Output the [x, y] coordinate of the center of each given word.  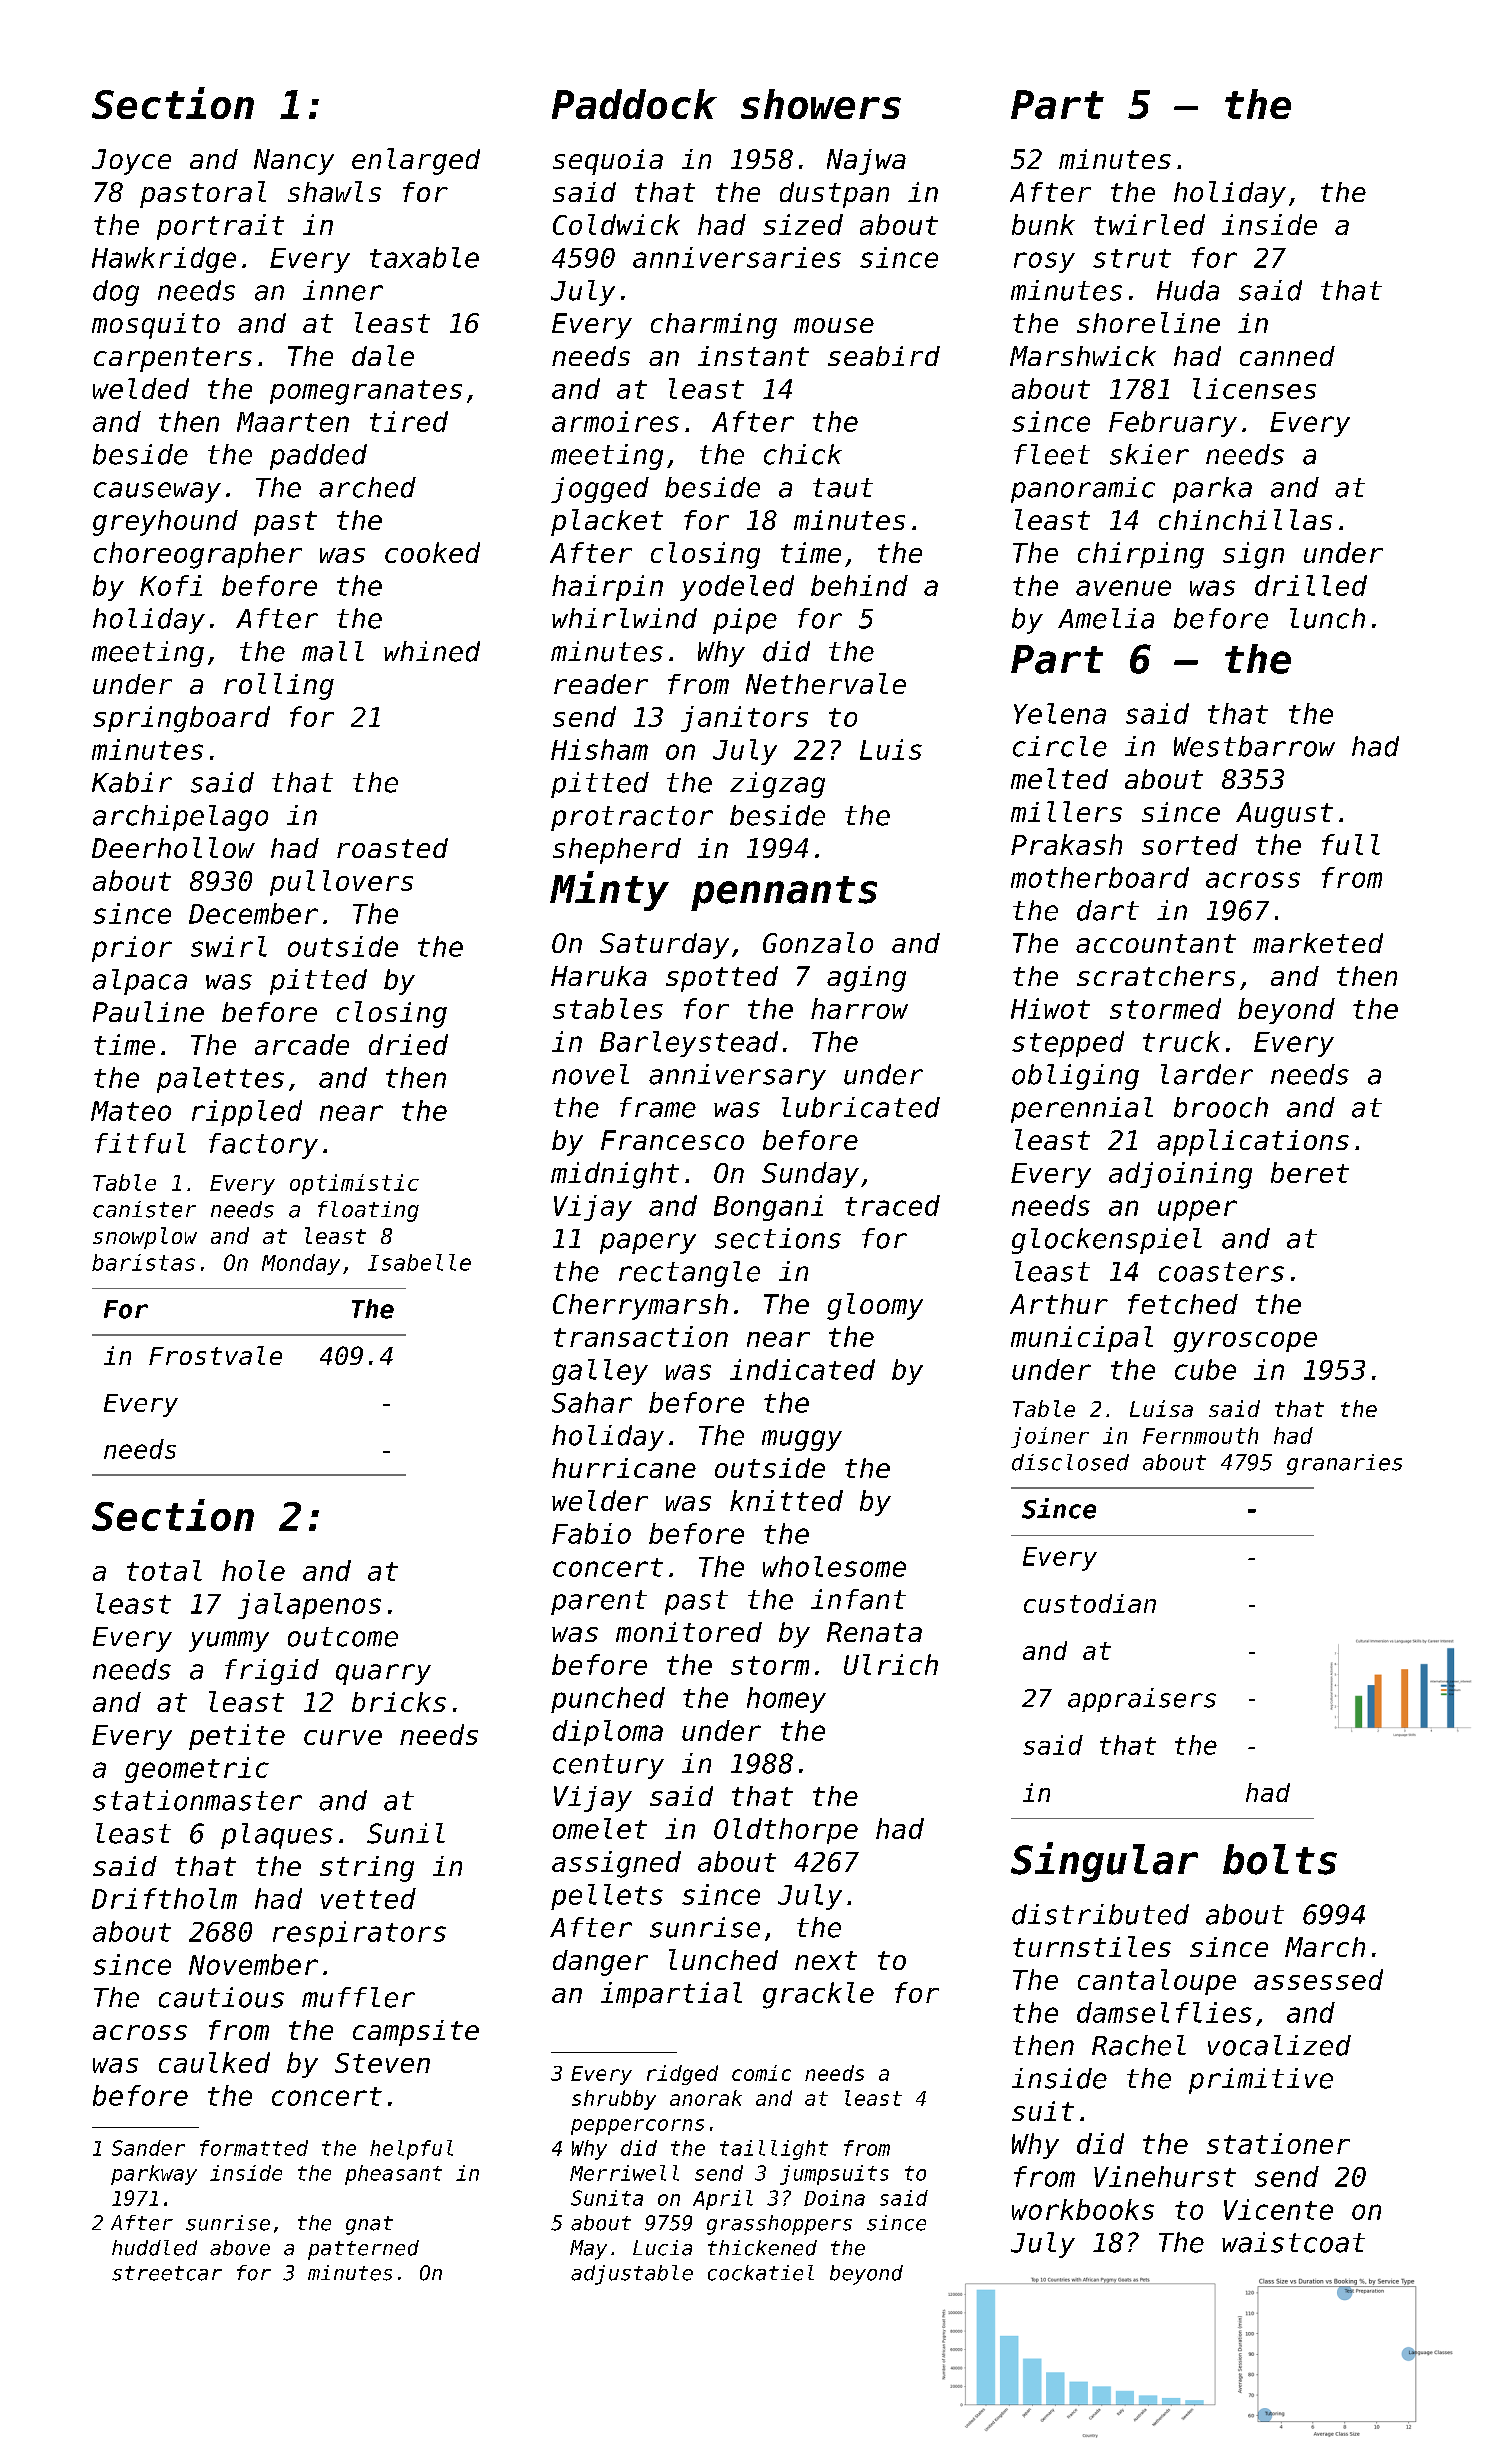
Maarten [293, 422]
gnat [369, 2225]
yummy [229, 1641]
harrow [859, 1008]
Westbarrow [1254, 746]
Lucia [662, 2248]
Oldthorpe [786, 1831]
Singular [1104, 1862]
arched [367, 487]
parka [1212, 490]
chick [803, 454]
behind [859, 585]
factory [263, 1146]
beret [1310, 1172]
